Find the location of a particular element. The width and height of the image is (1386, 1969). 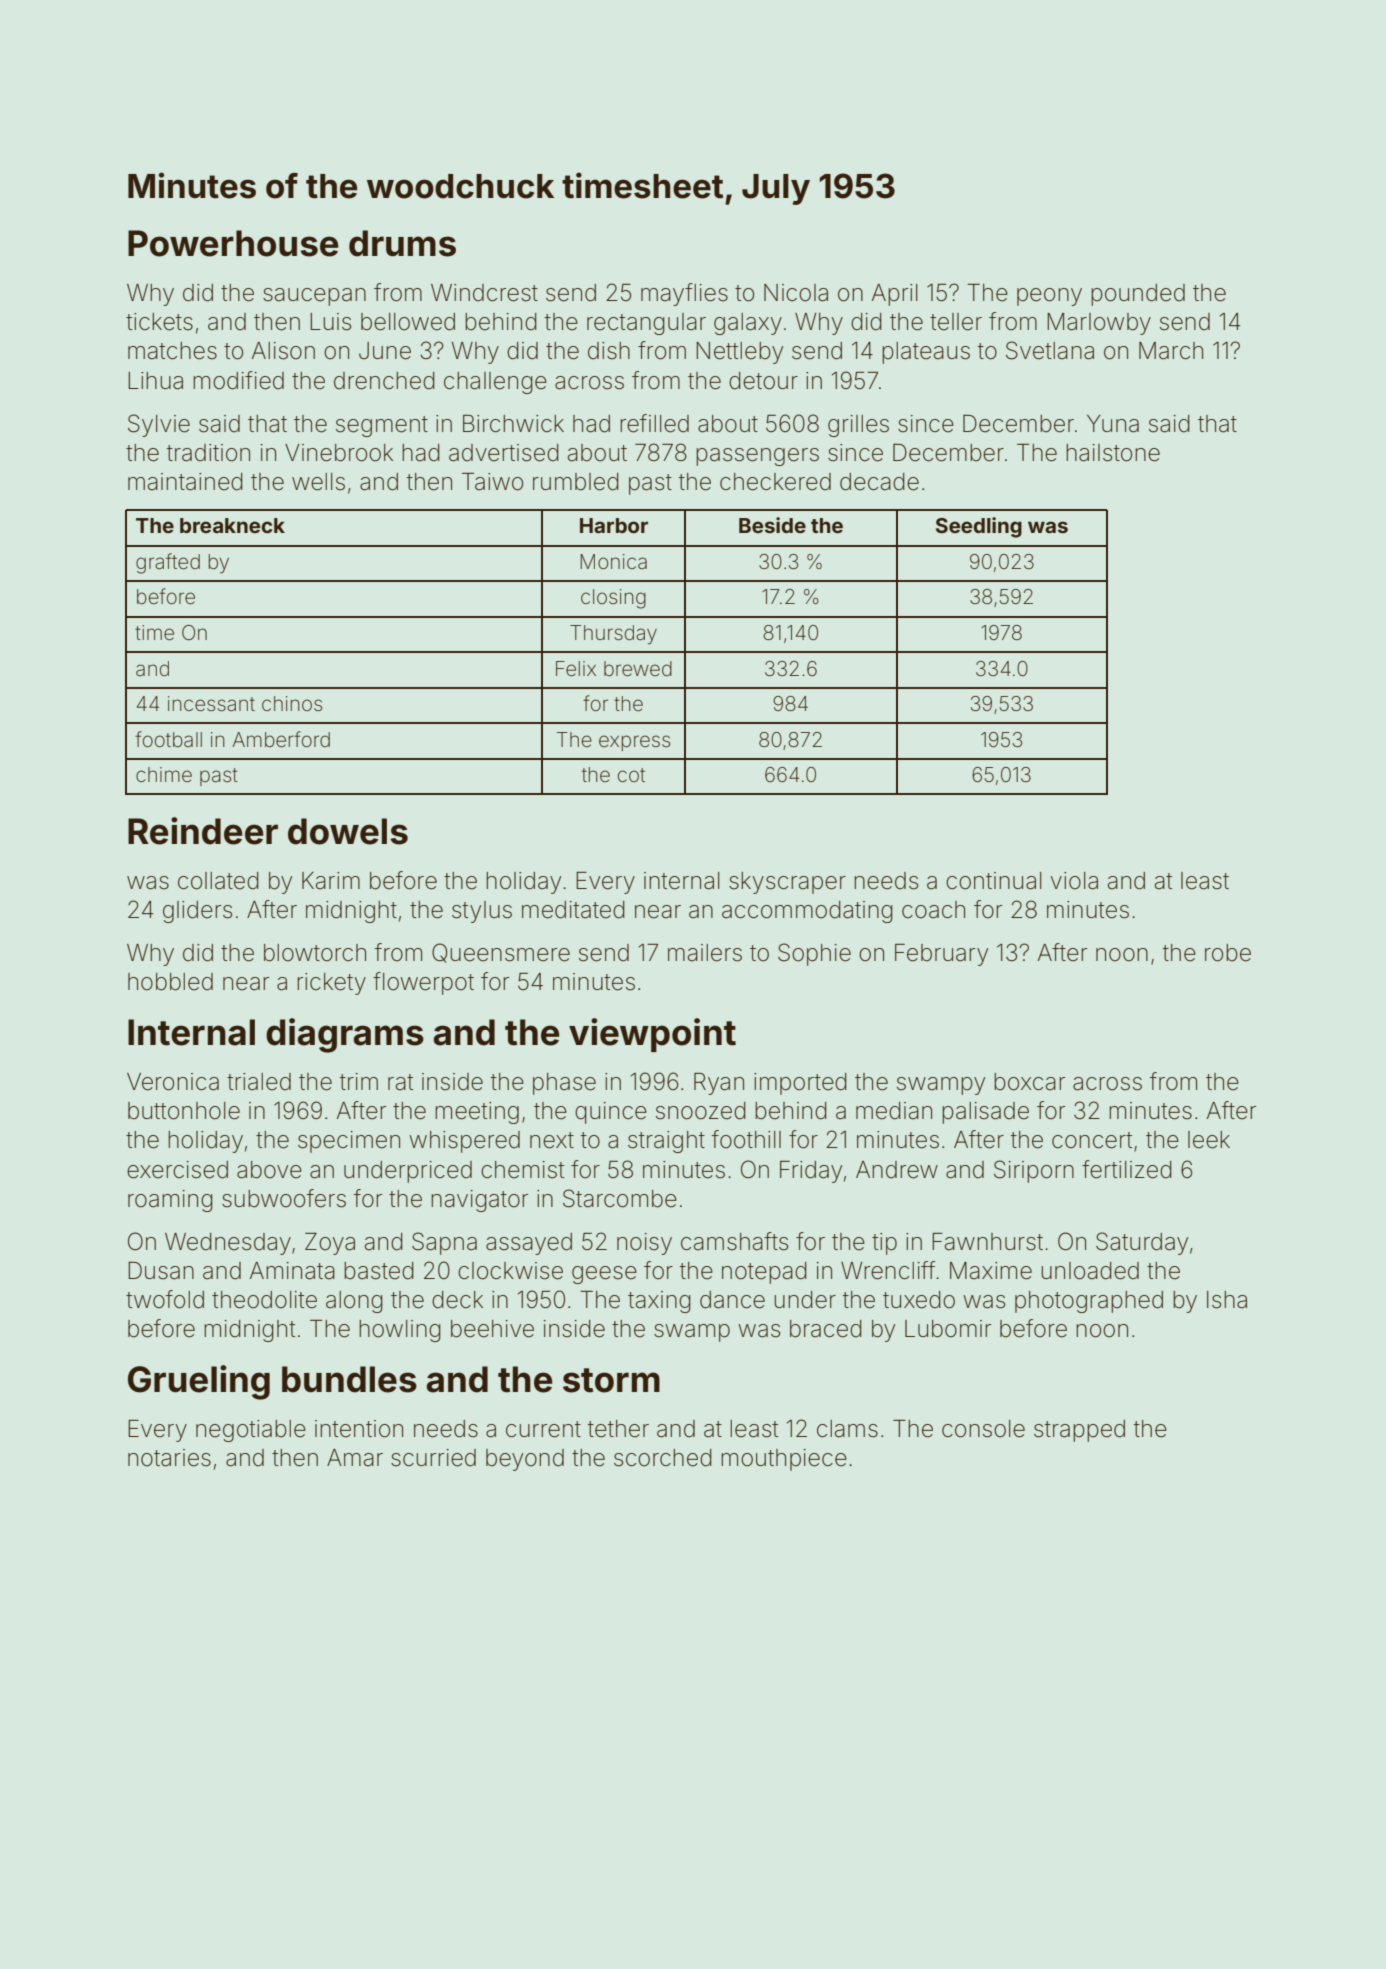

hailstone is located at coordinates (1113, 453).
